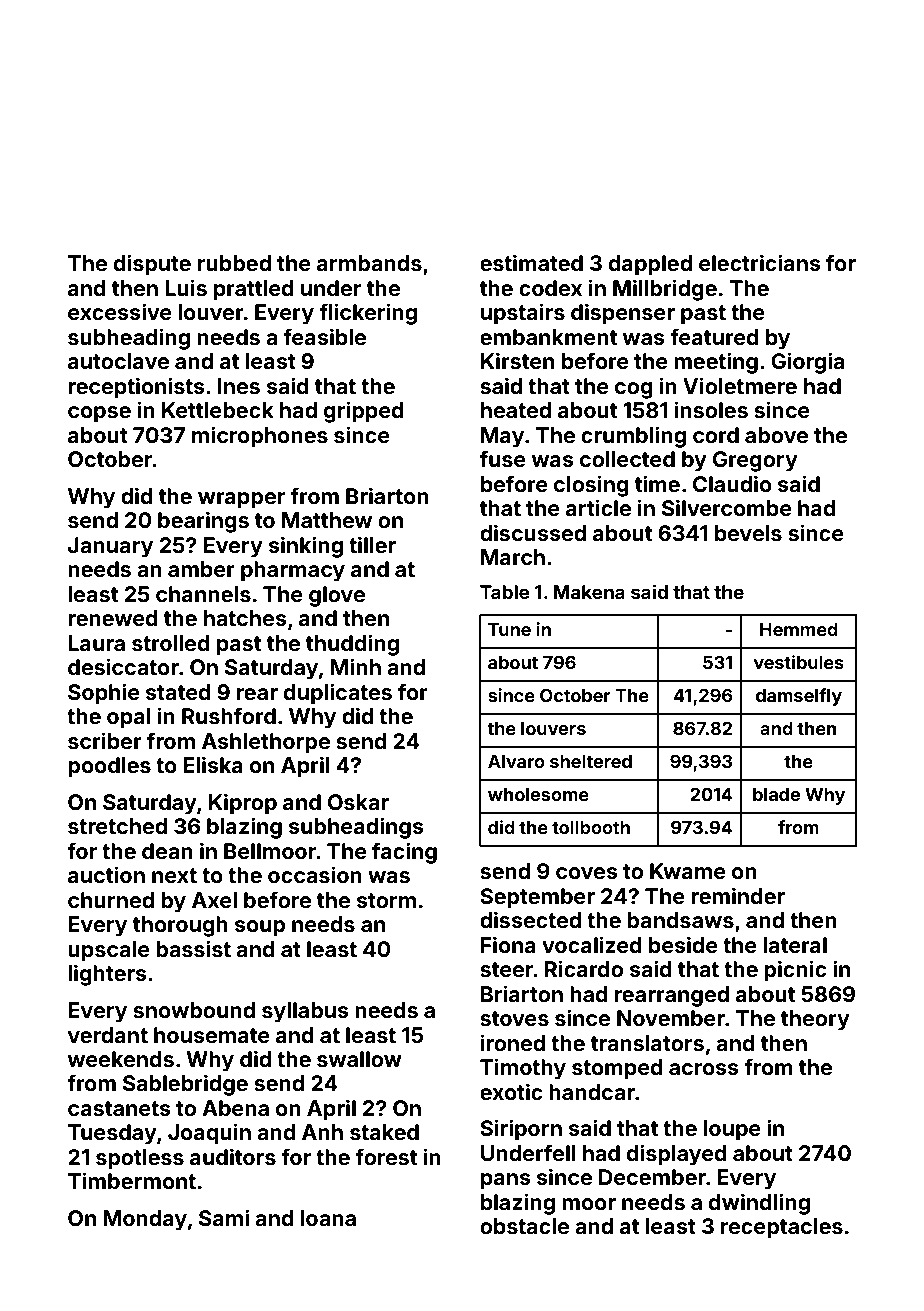  I want to click on Ines, so click(239, 386).
